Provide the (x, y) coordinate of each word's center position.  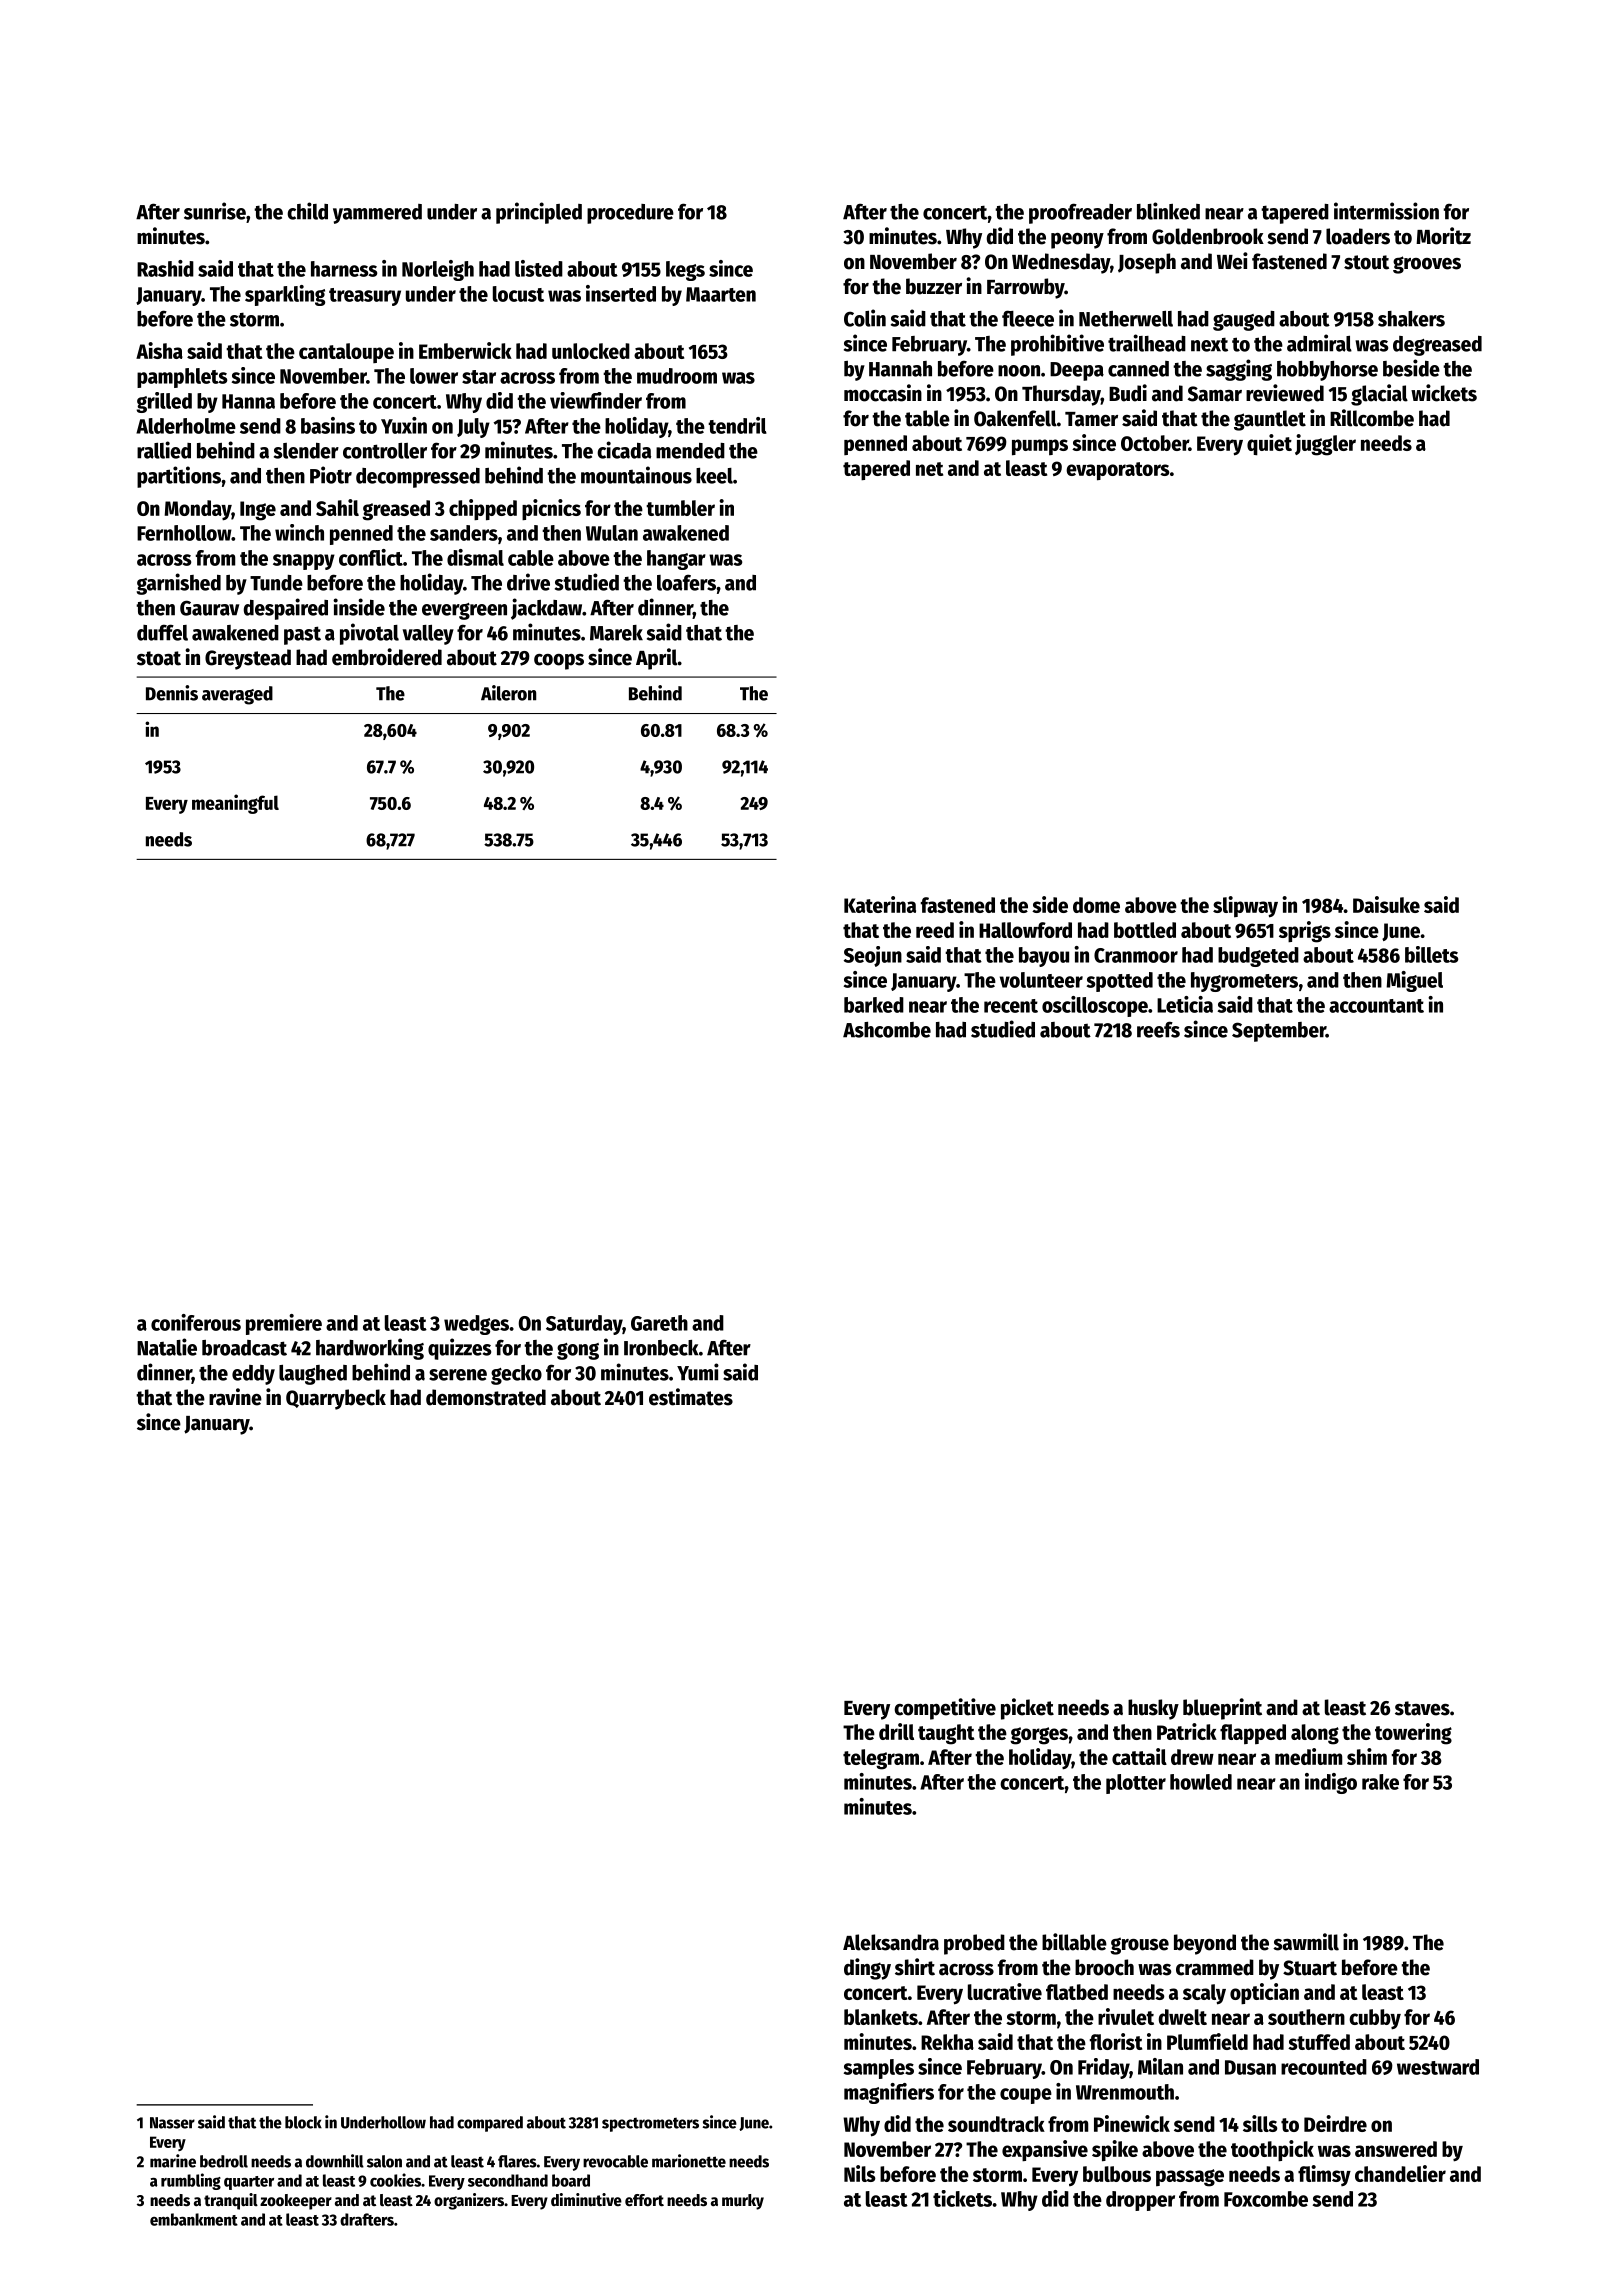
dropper (1140, 2201)
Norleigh (438, 270)
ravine (235, 1397)
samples (879, 2069)
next (1209, 344)
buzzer (934, 286)
